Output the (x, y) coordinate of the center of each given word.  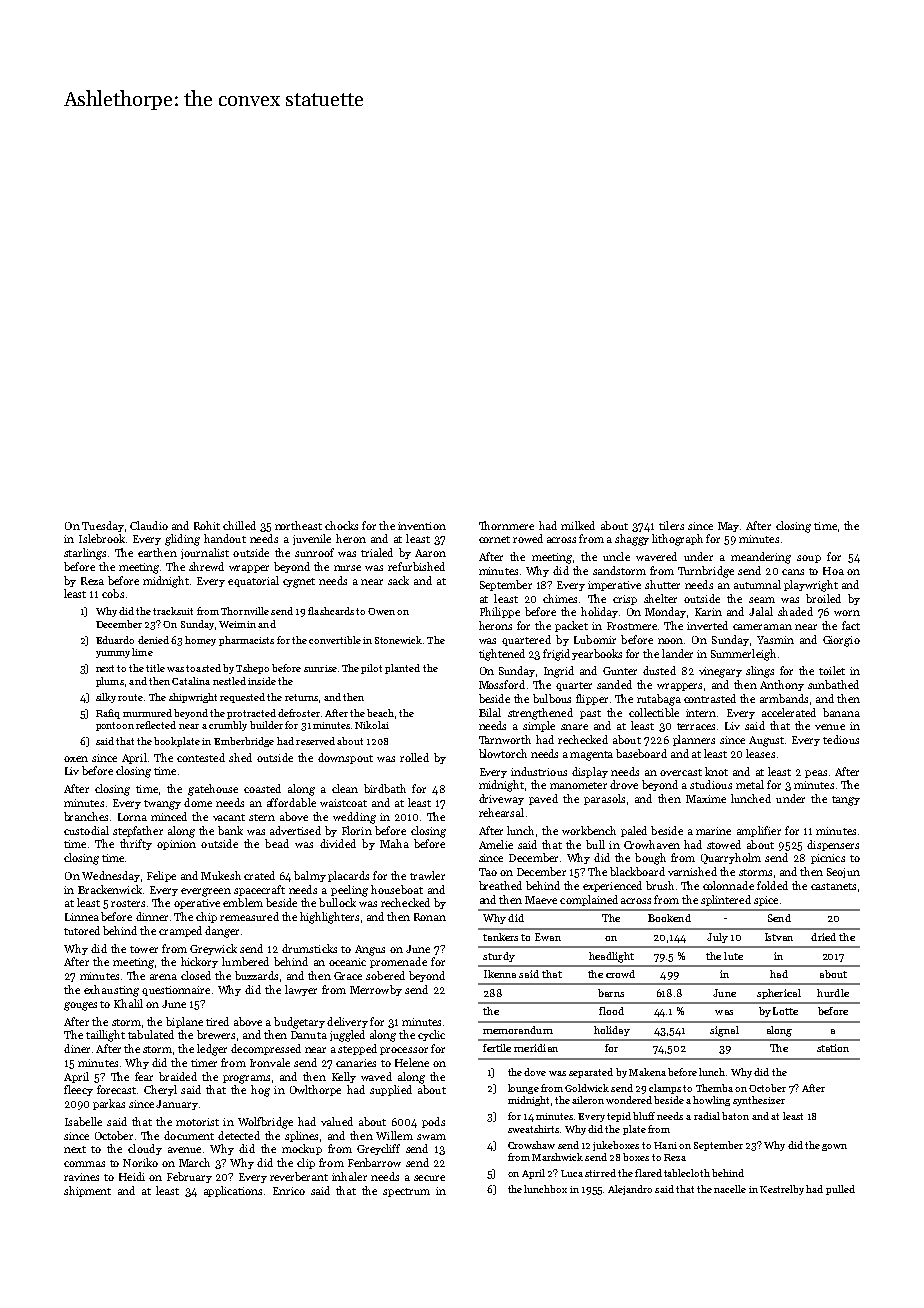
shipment (87, 1191)
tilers (671, 525)
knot (716, 771)
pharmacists (246, 641)
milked (578, 525)
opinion (176, 845)
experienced (612, 886)
